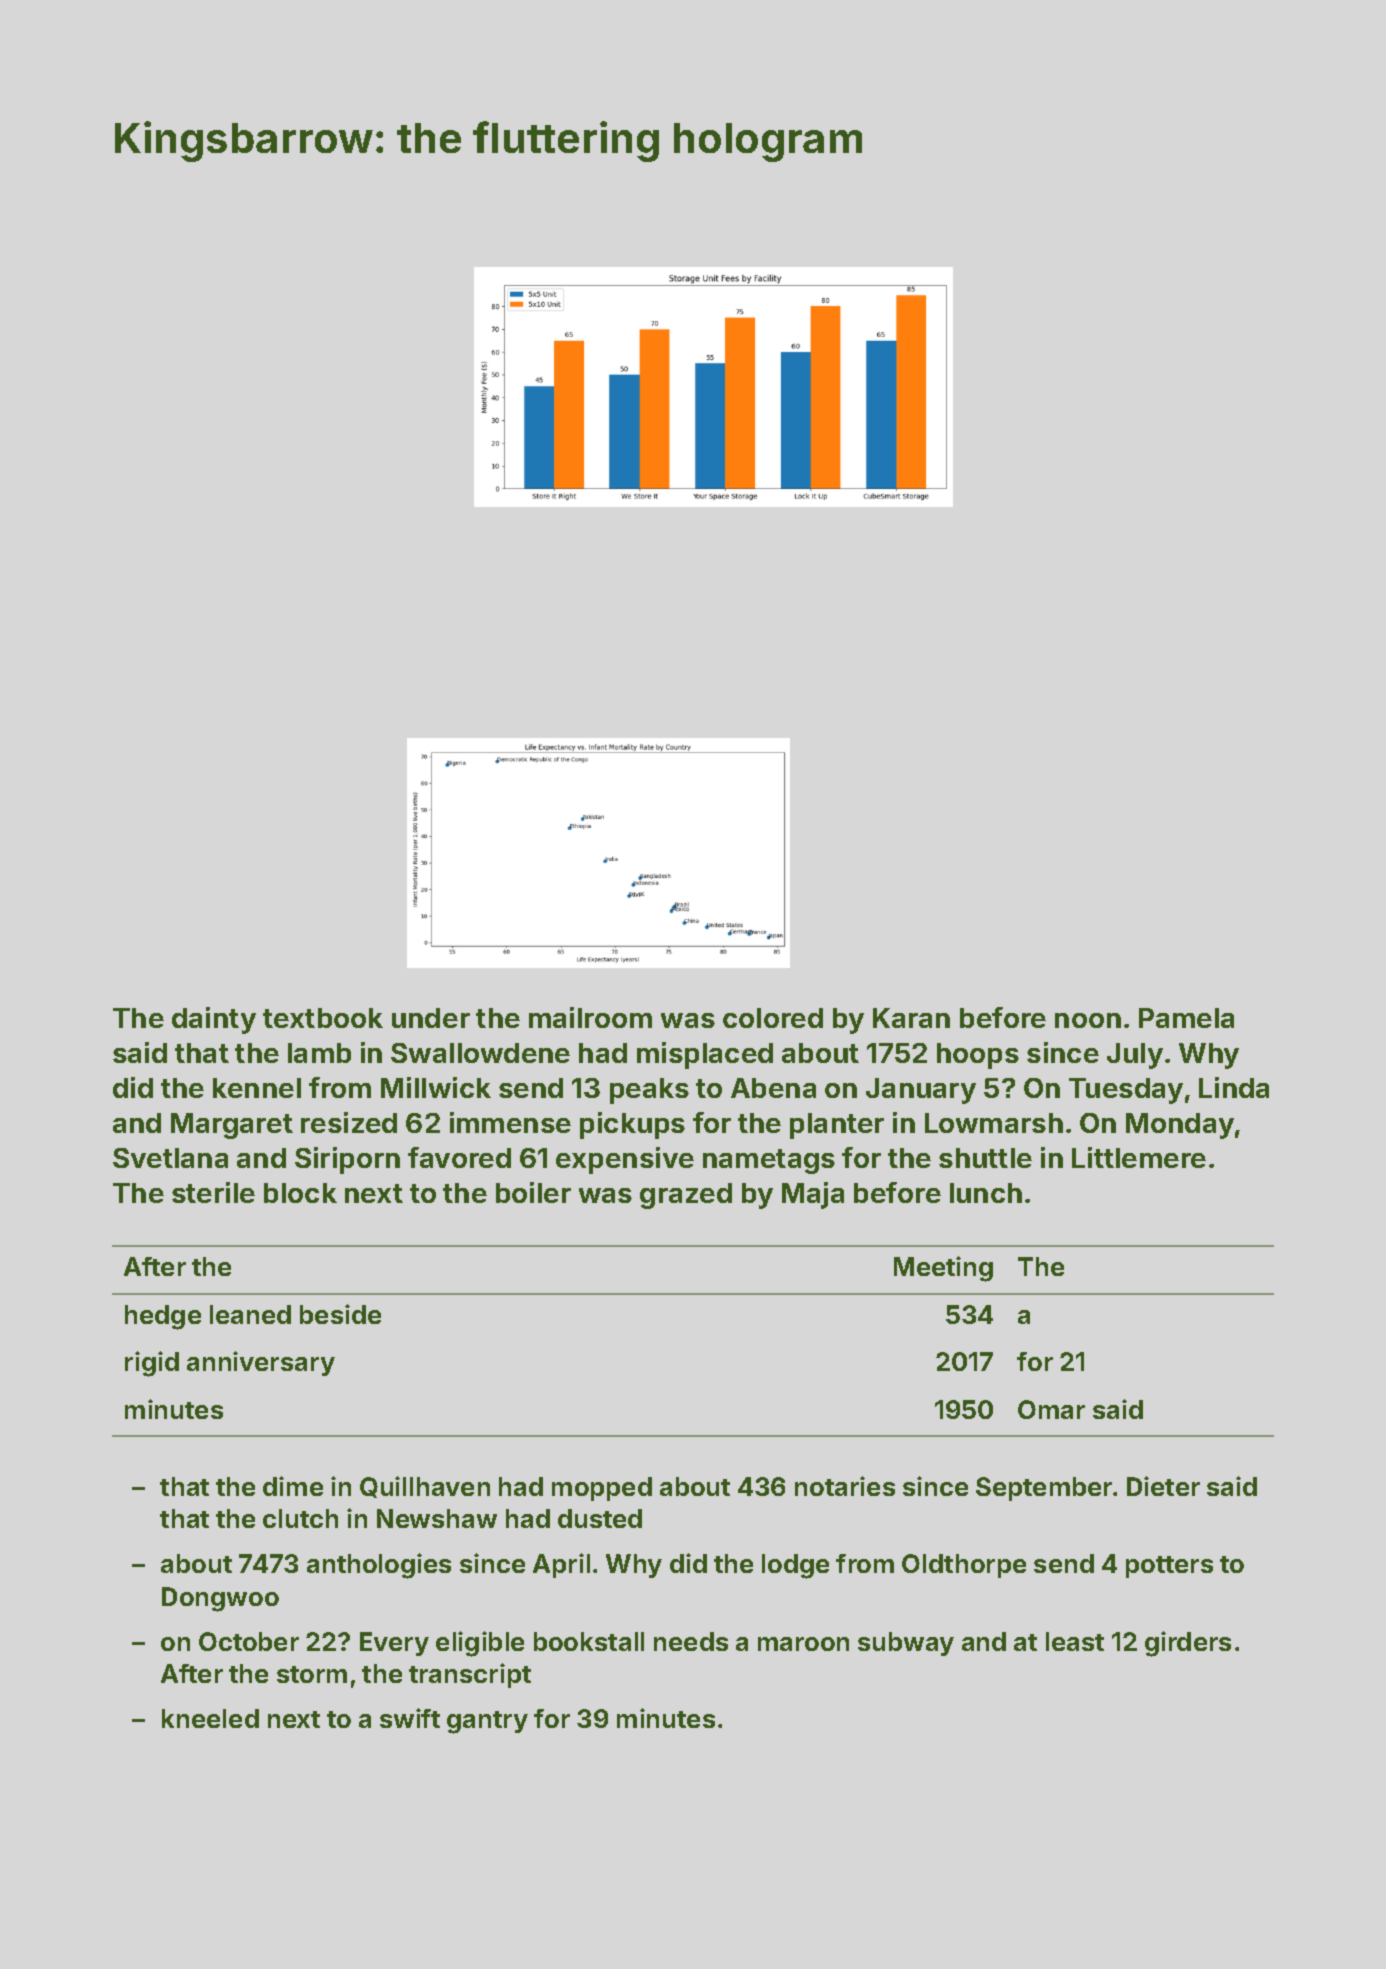  What do you see at coordinates (487, 1722) in the screenshot?
I see `gantry` at bounding box center [487, 1722].
